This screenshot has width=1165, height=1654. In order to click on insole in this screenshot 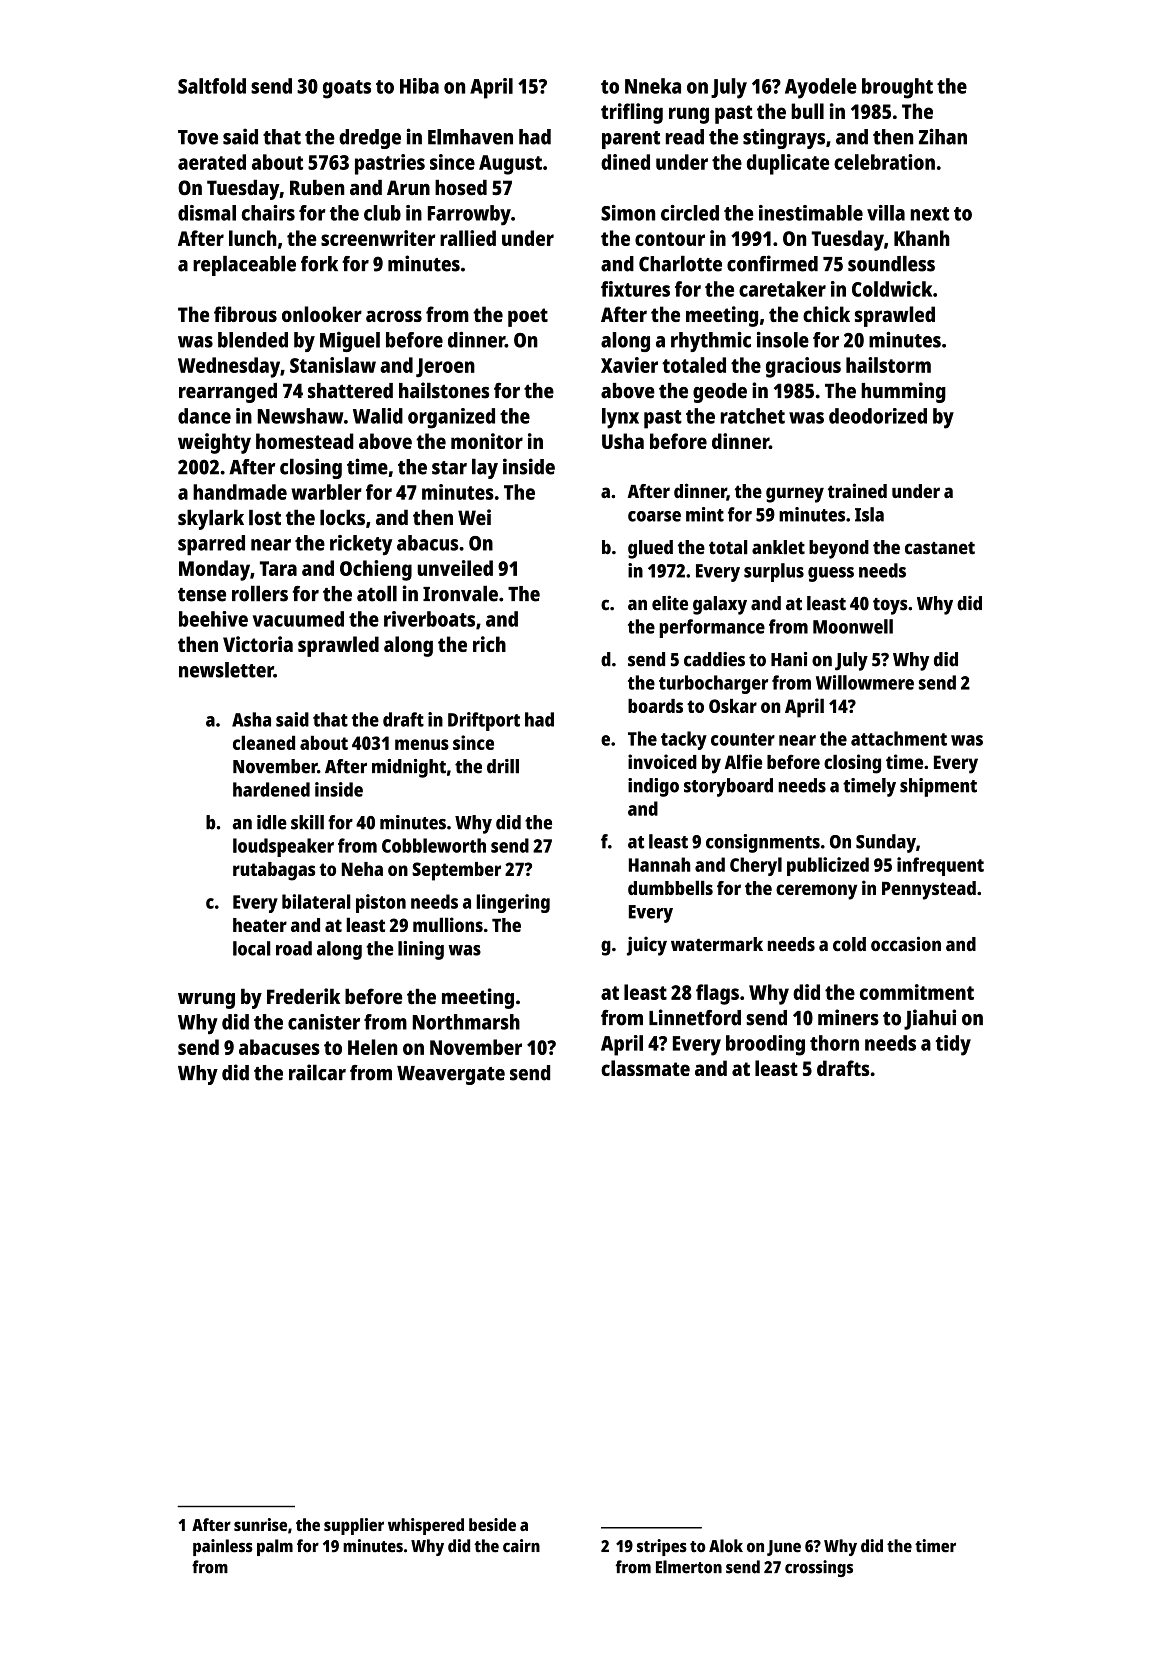, I will do `click(783, 339)`.
